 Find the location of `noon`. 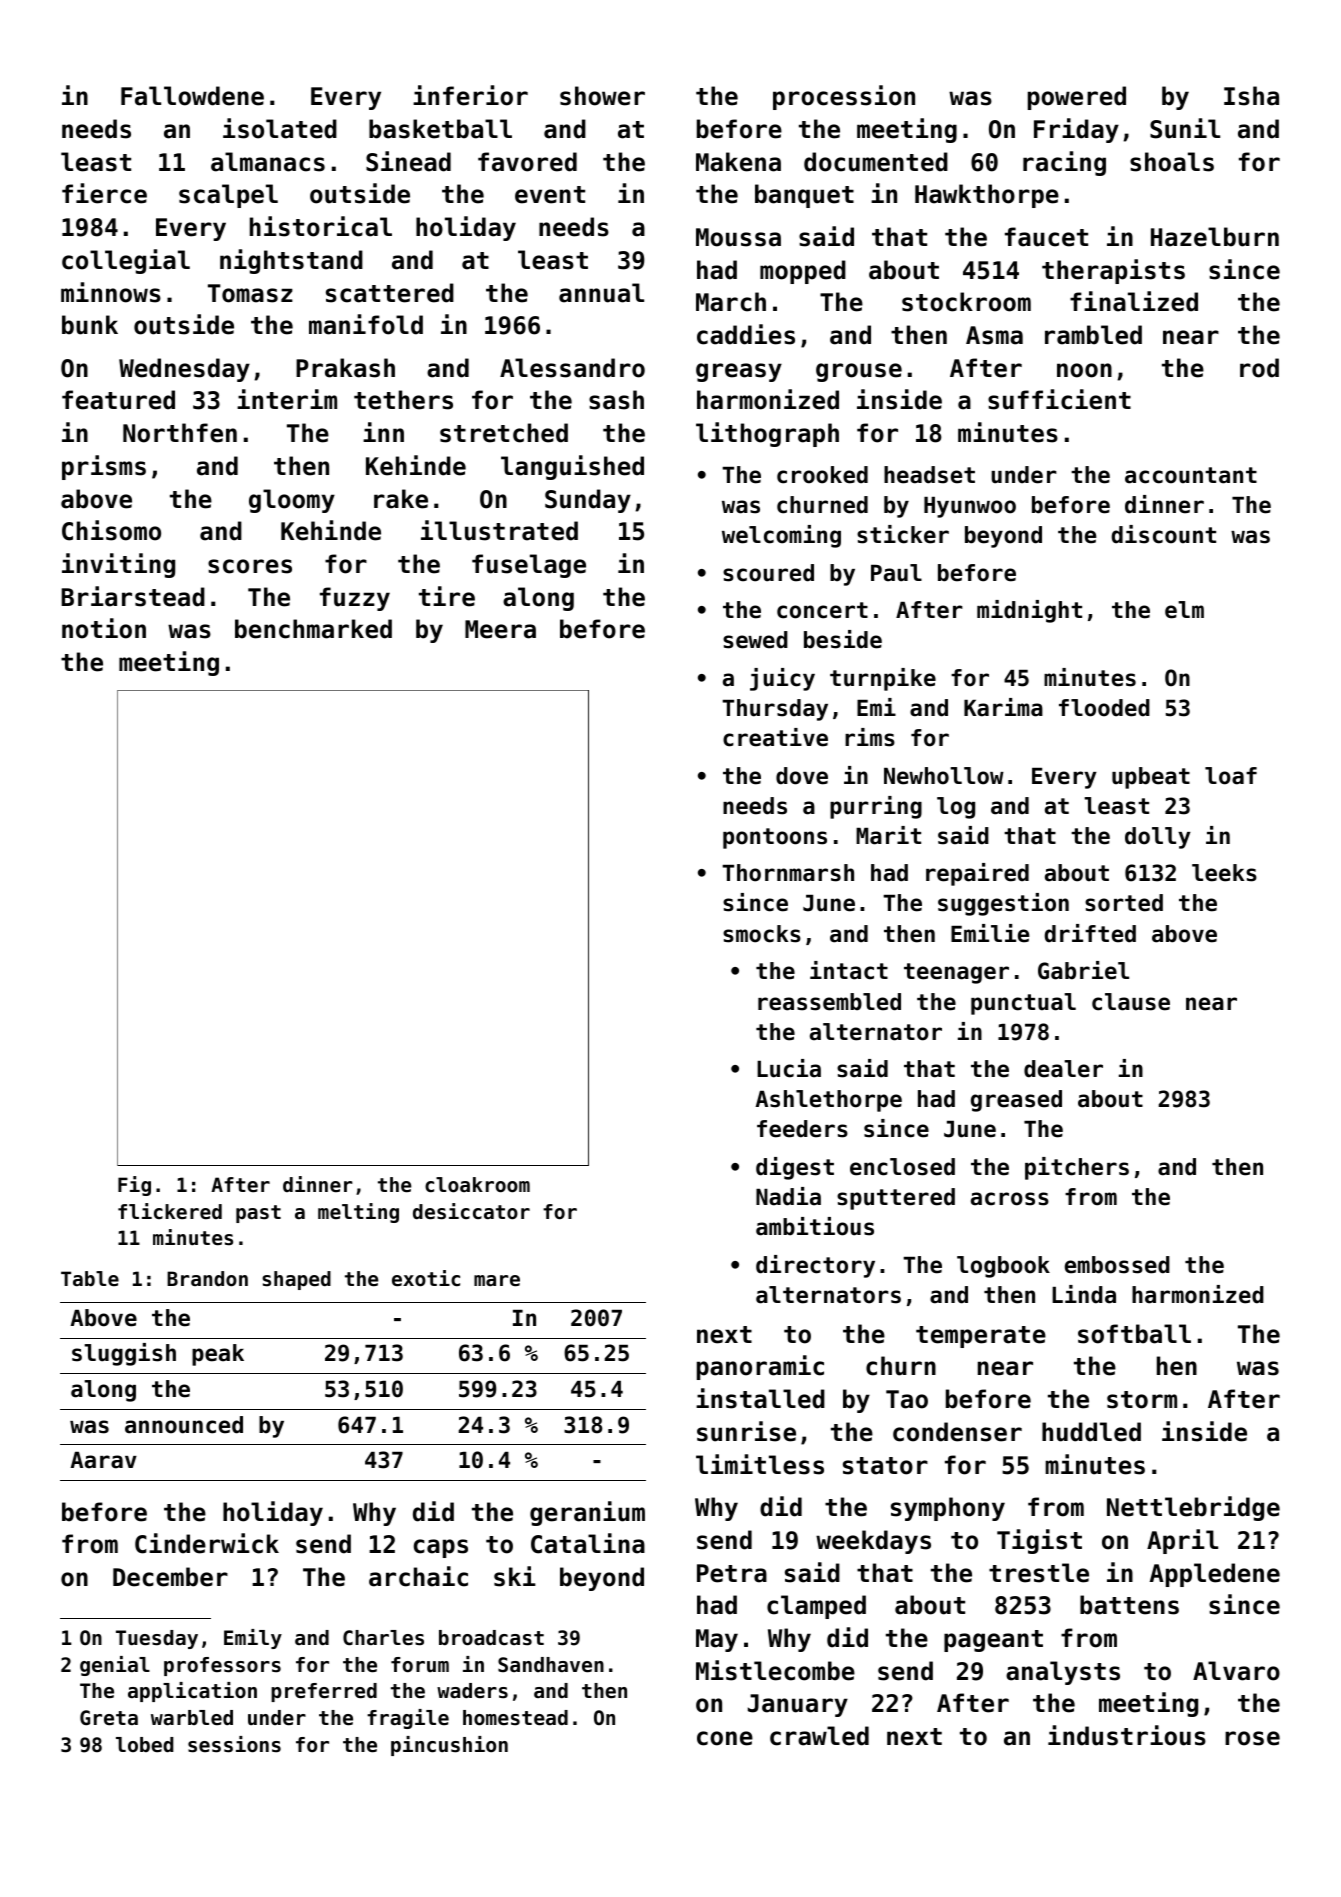

noon is located at coordinates (1084, 370).
